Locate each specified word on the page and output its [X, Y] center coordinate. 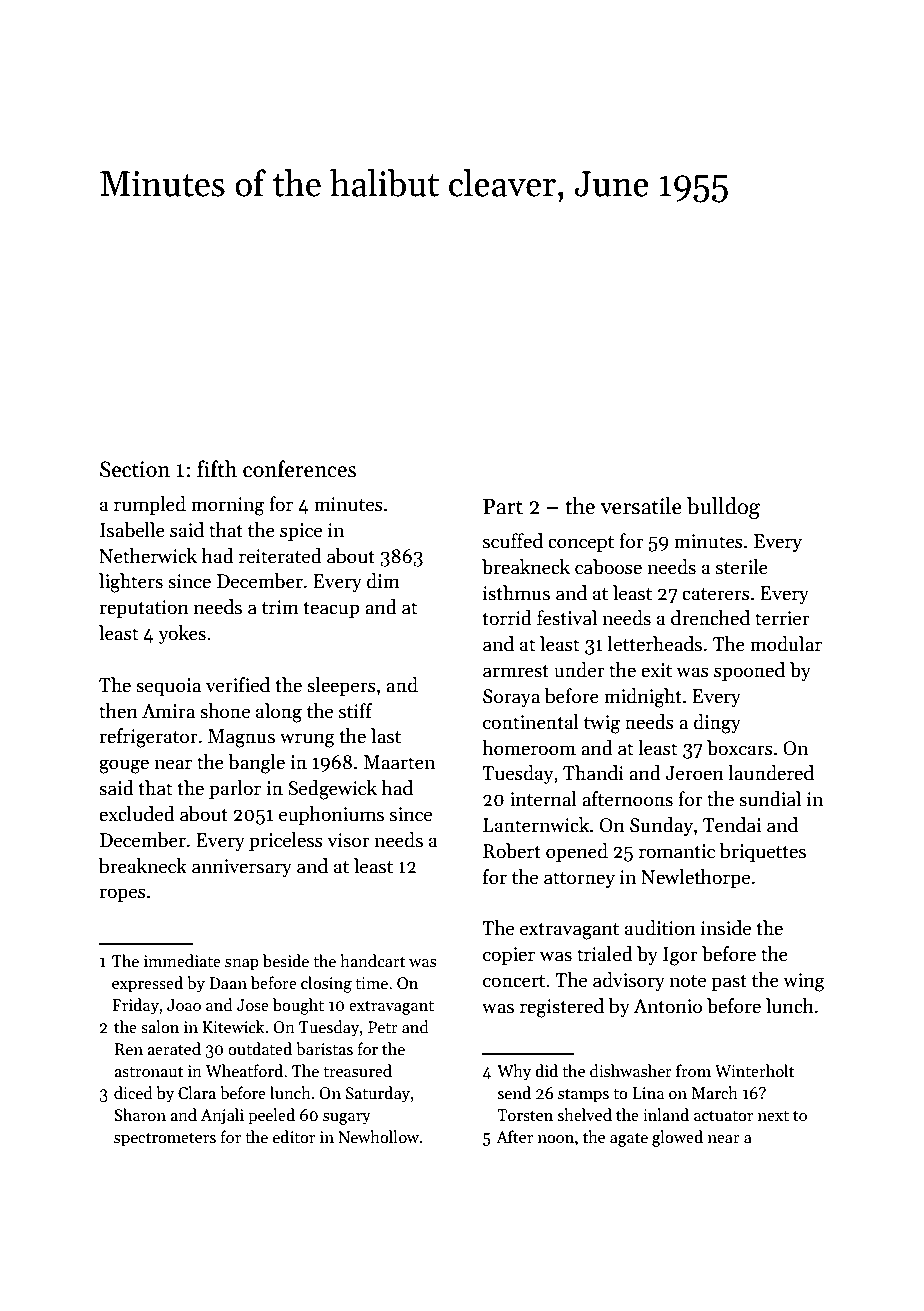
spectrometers [165, 1140]
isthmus [516, 593]
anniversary [242, 868]
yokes [182, 634]
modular [786, 644]
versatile [641, 506]
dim [383, 581]
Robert [512, 851]
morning [227, 506]
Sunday [661, 826]
